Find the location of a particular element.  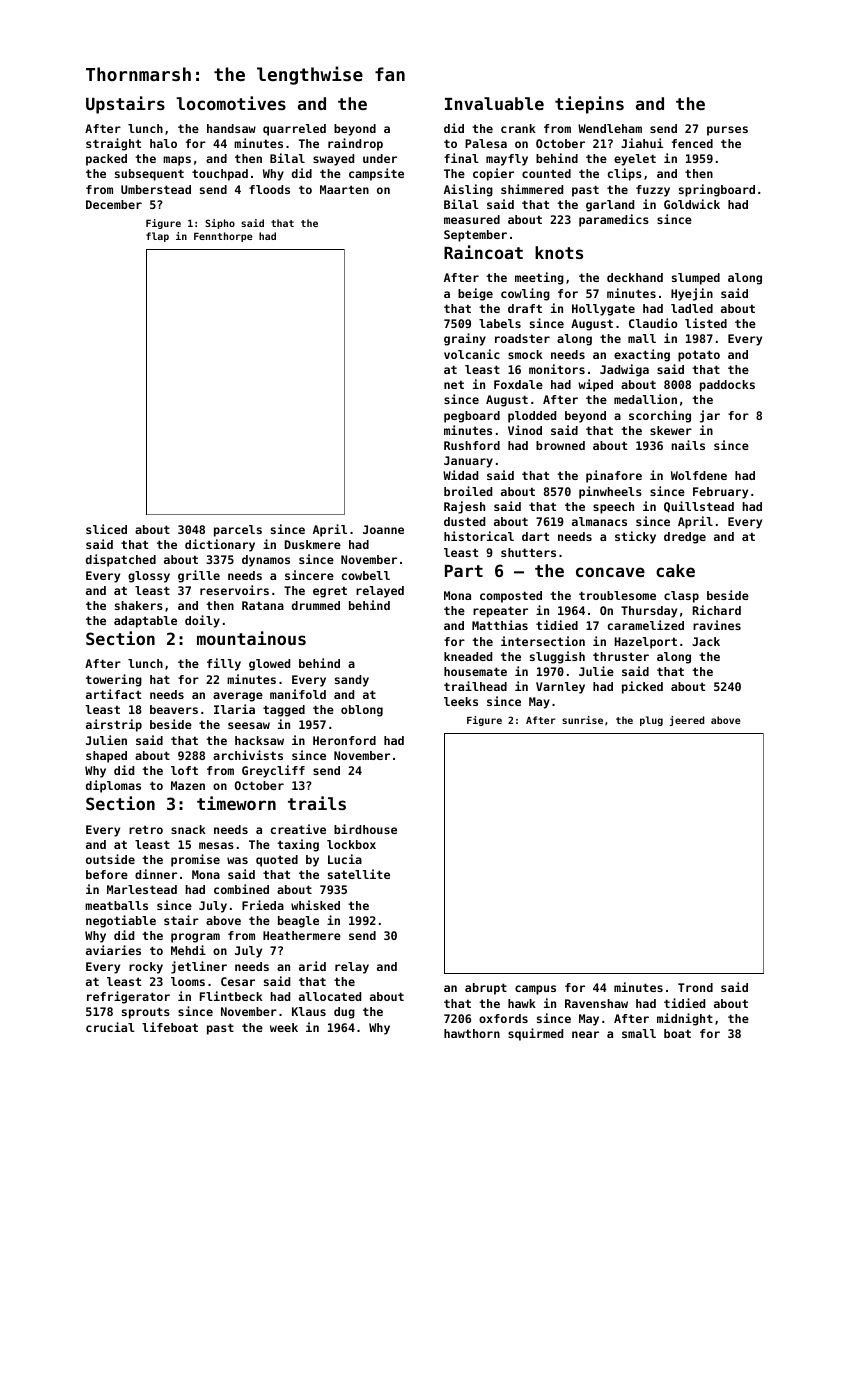

listed is located at coordinates (706, 323).
